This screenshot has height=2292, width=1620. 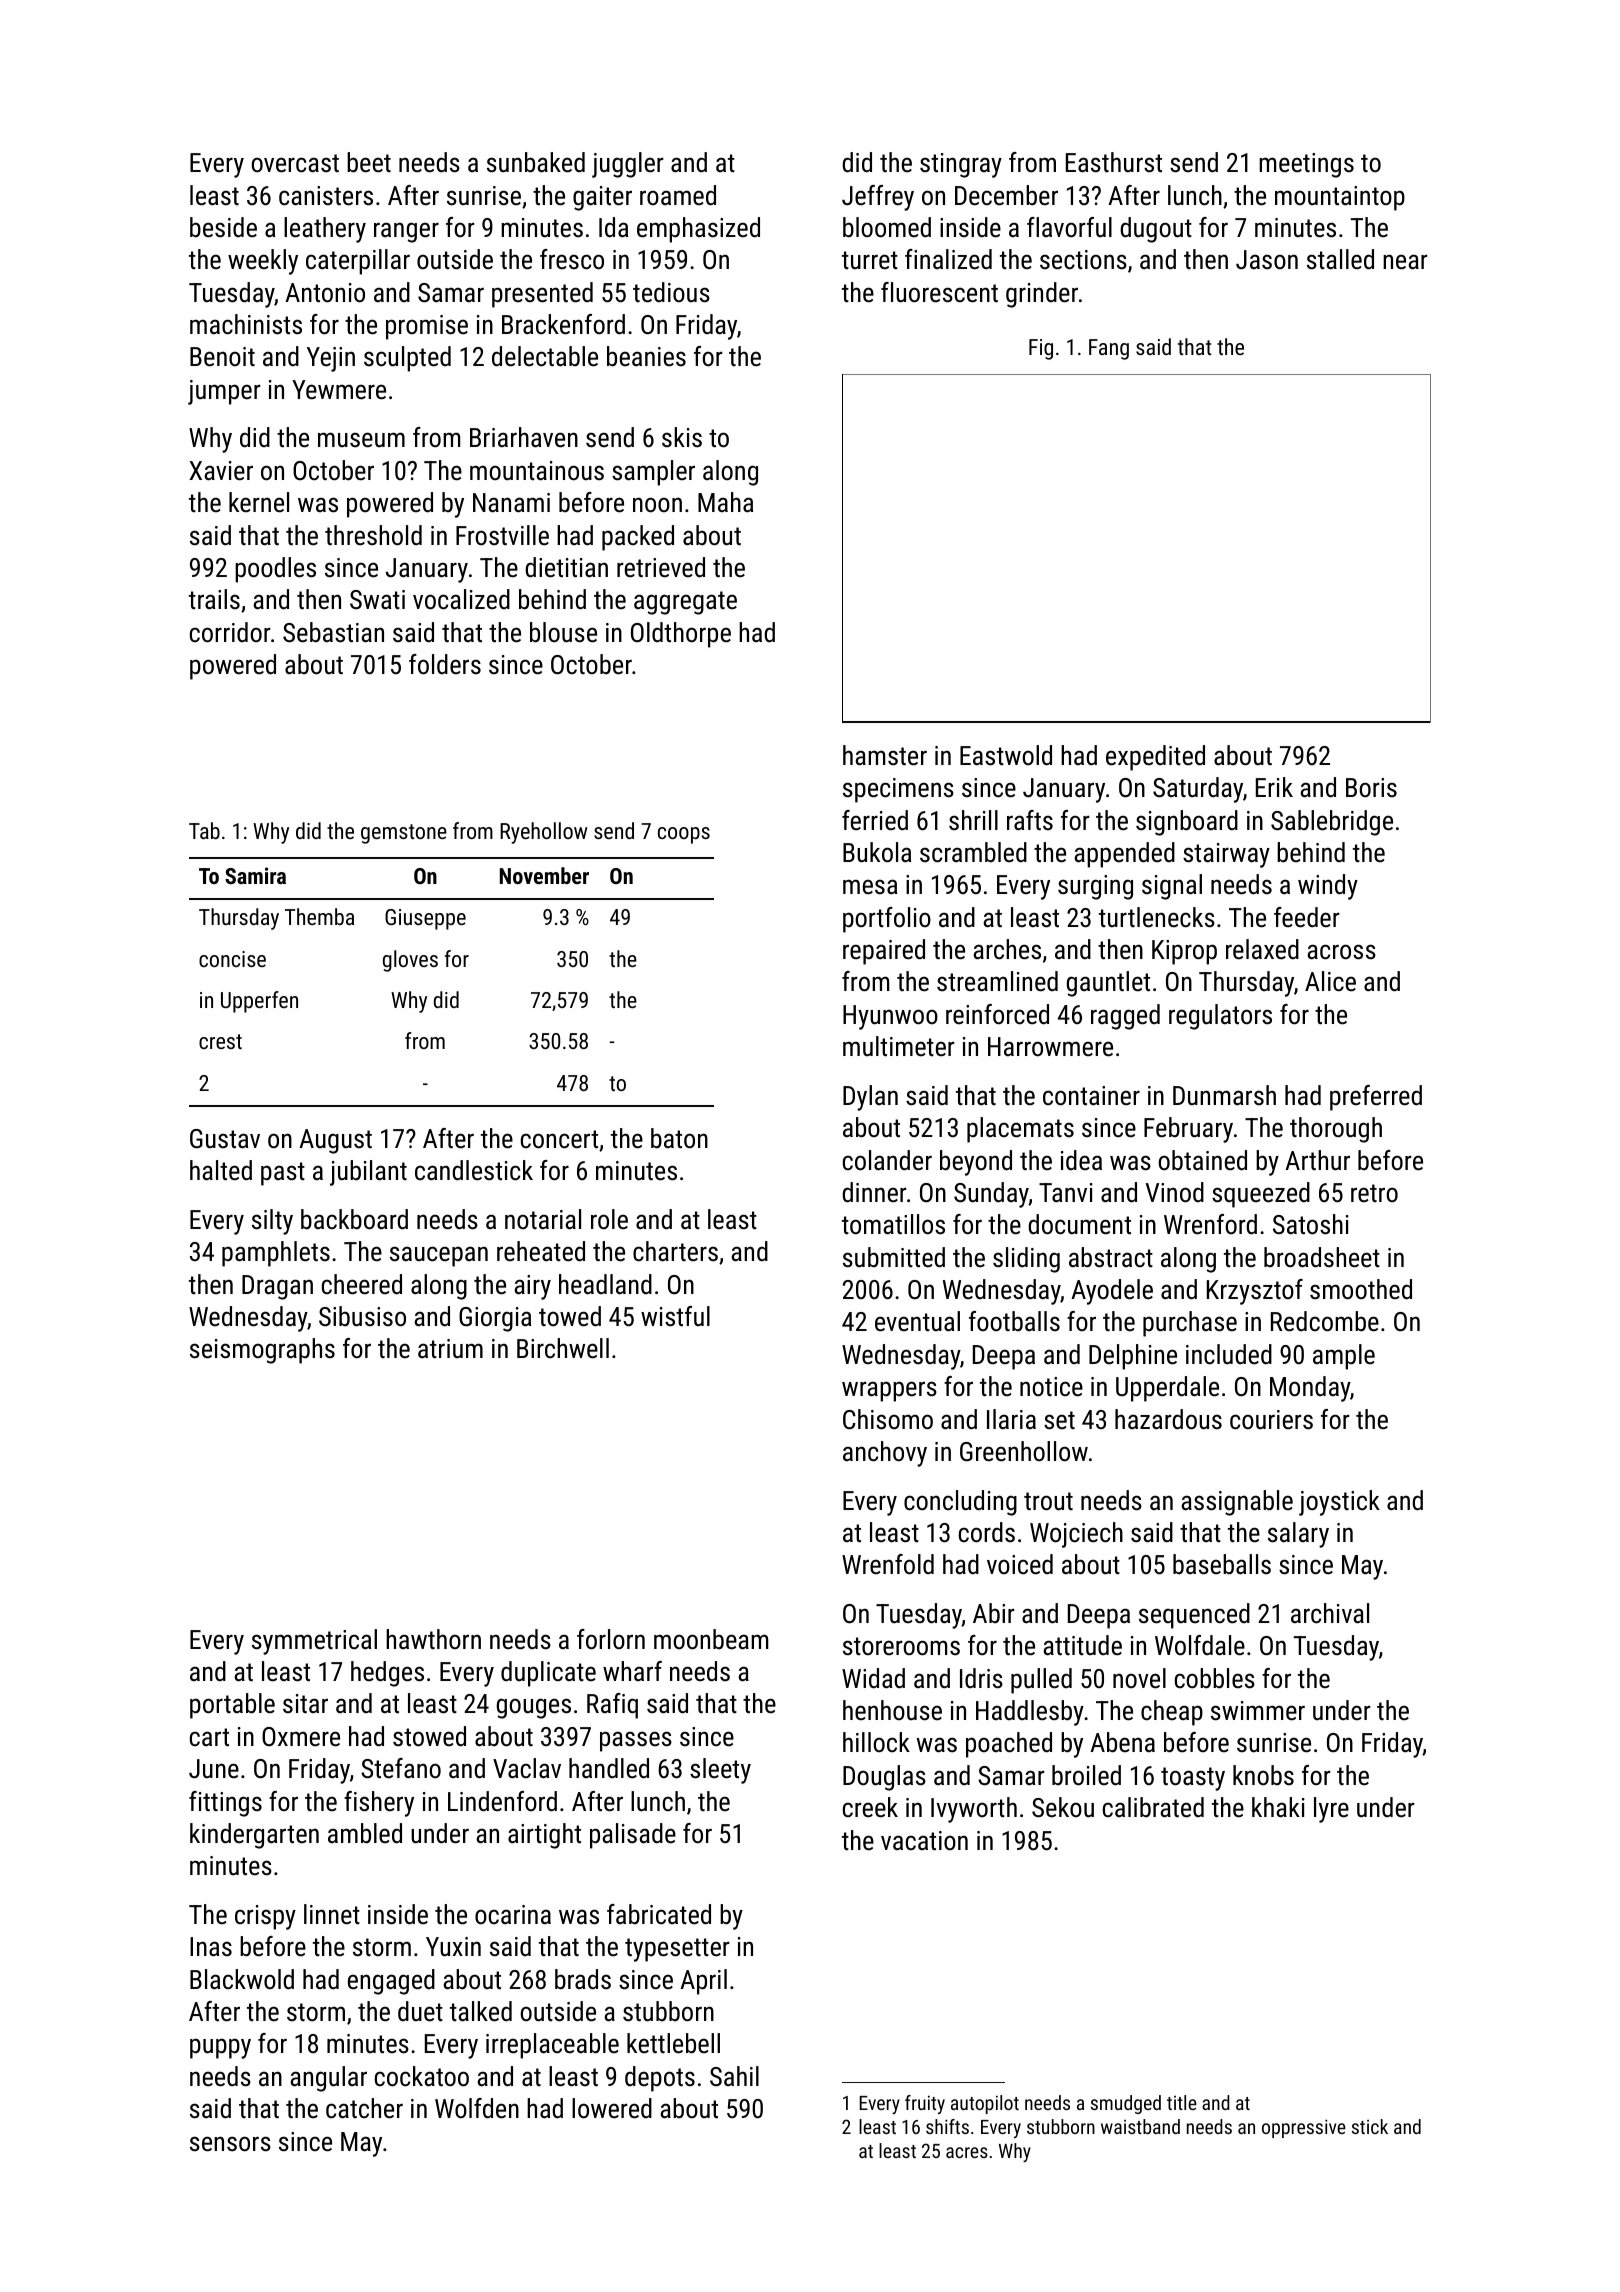 What do you see at coordinates (450, 1349) in the screenshot?
I see `atrium` at bounding box center [450, 1349].
